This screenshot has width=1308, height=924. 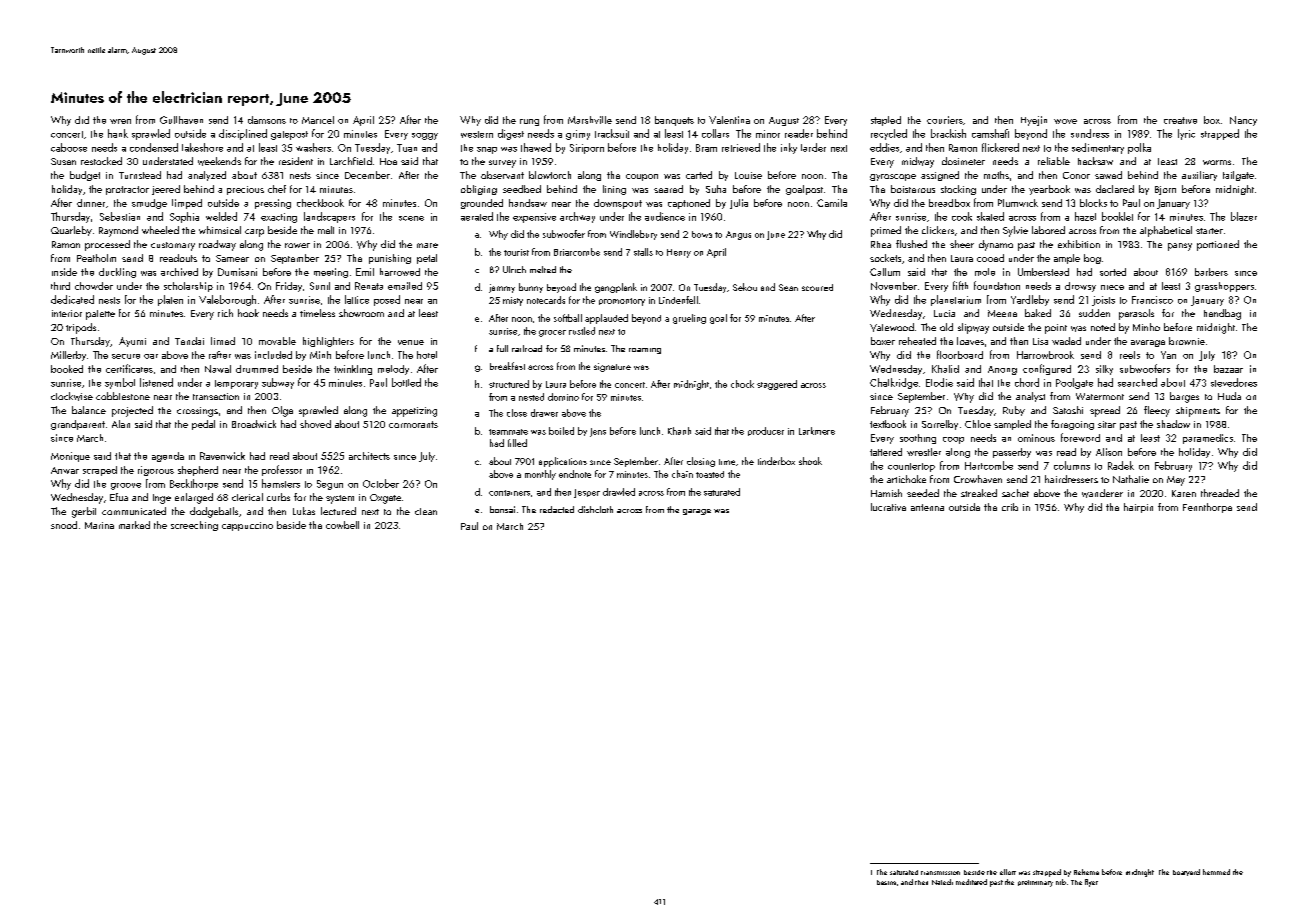 I want to click on basins, so click(x=886, y=882).
